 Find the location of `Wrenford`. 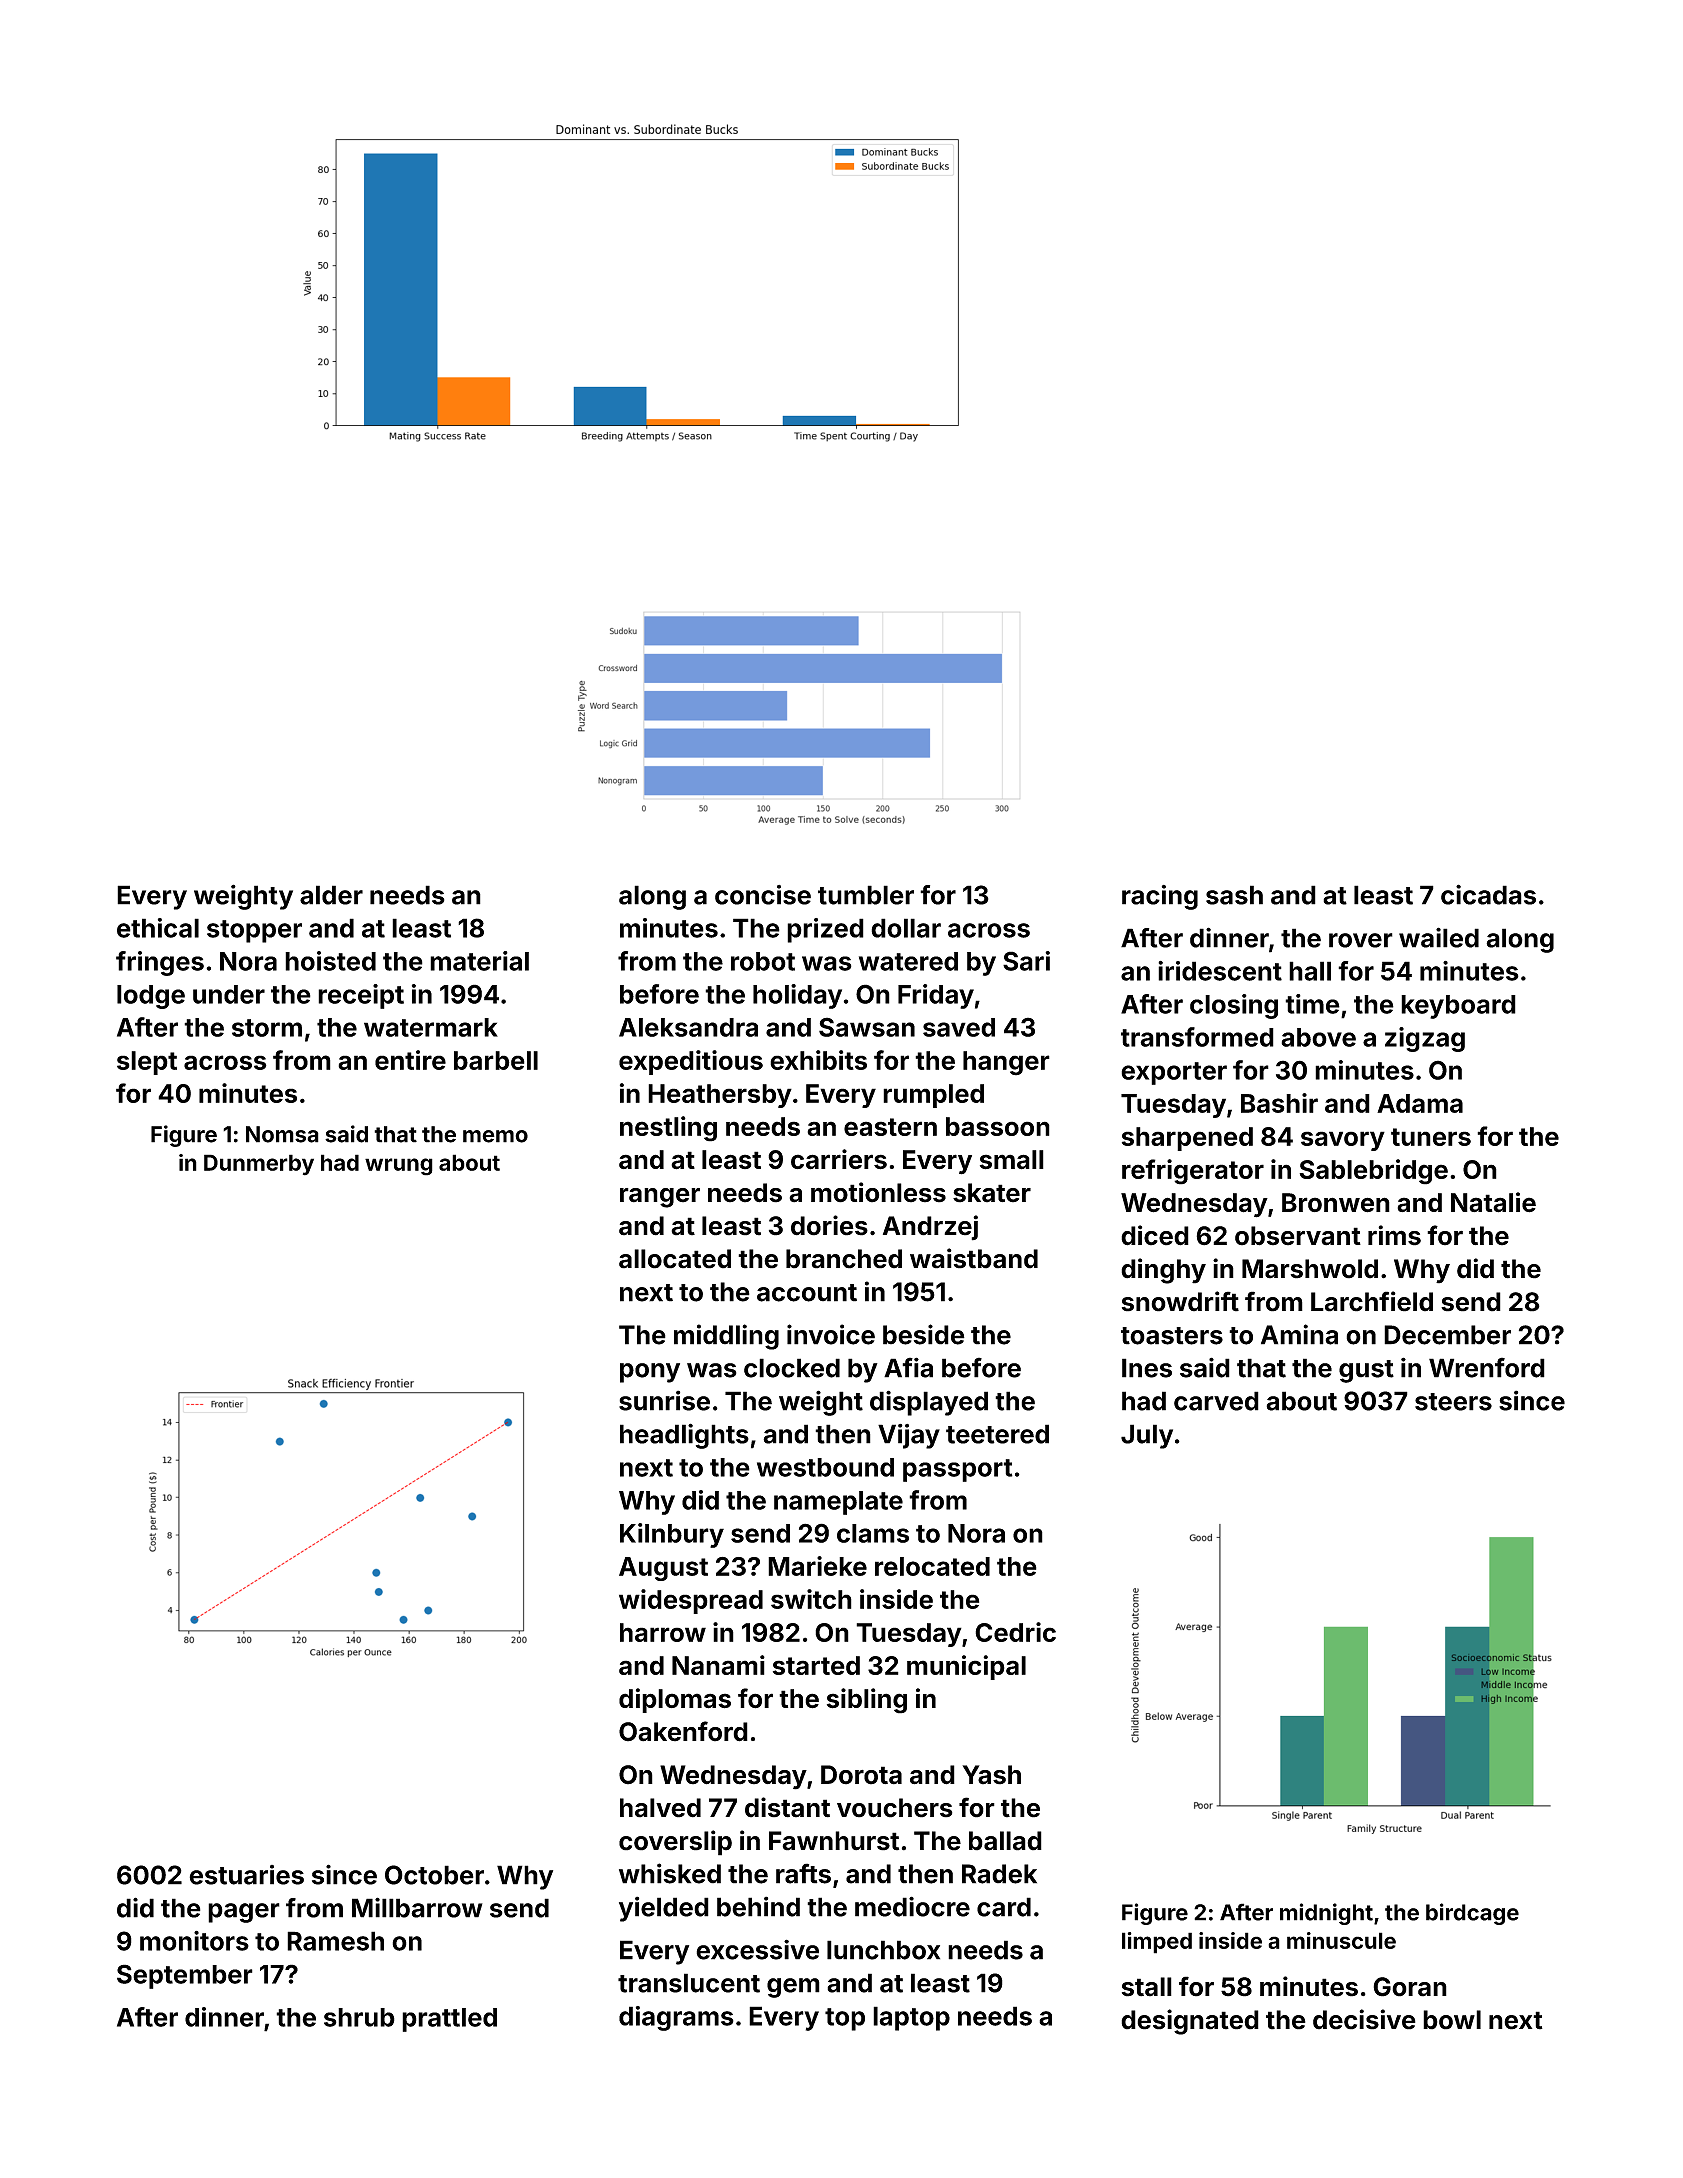

Wrenford is located at coordinates (1487, 1367).
